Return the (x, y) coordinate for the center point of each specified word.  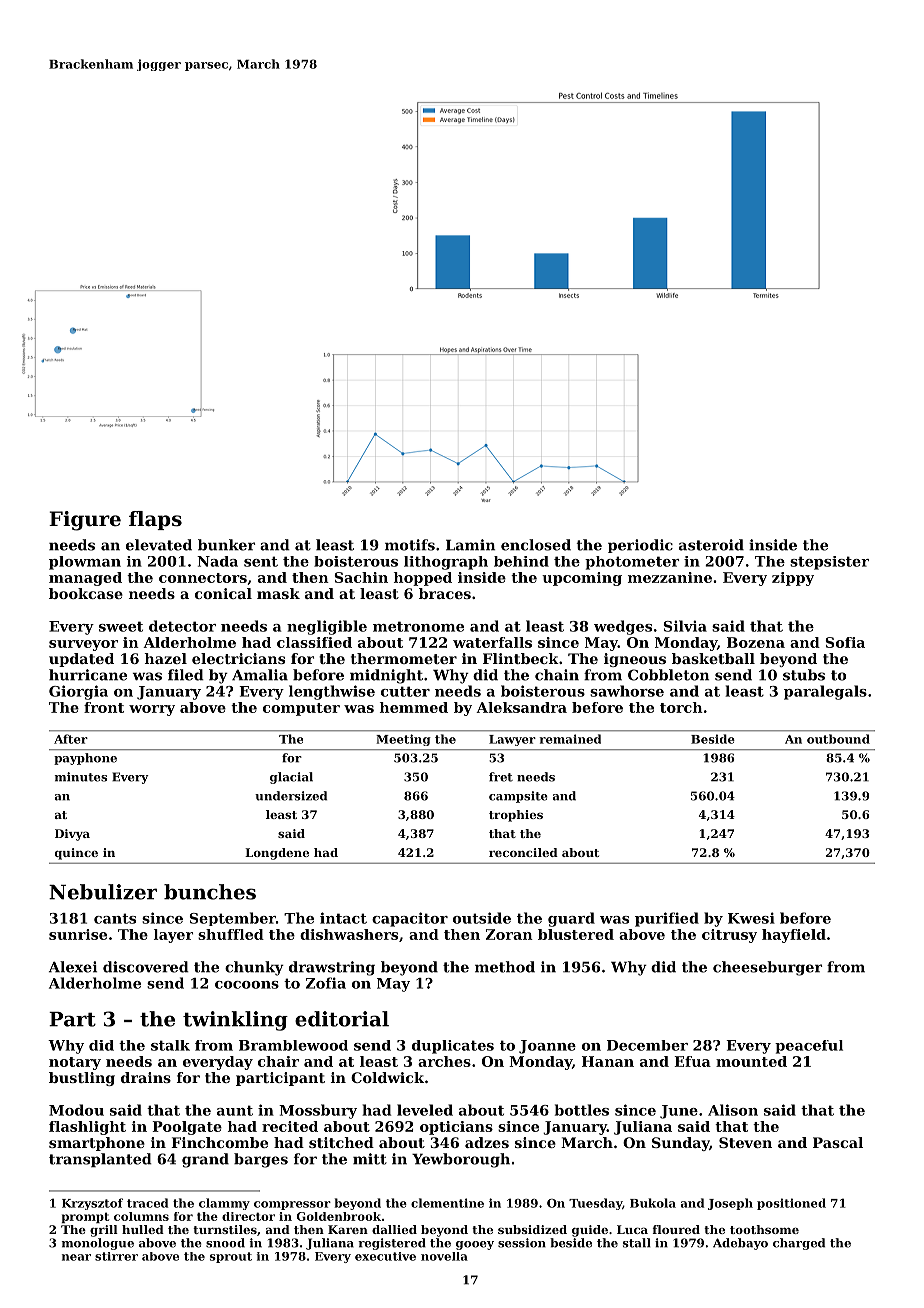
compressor (292, 1205)
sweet (121, 626)
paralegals (825, 692)
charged (799, 1244)
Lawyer (512, 740)
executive (385, 1256)
